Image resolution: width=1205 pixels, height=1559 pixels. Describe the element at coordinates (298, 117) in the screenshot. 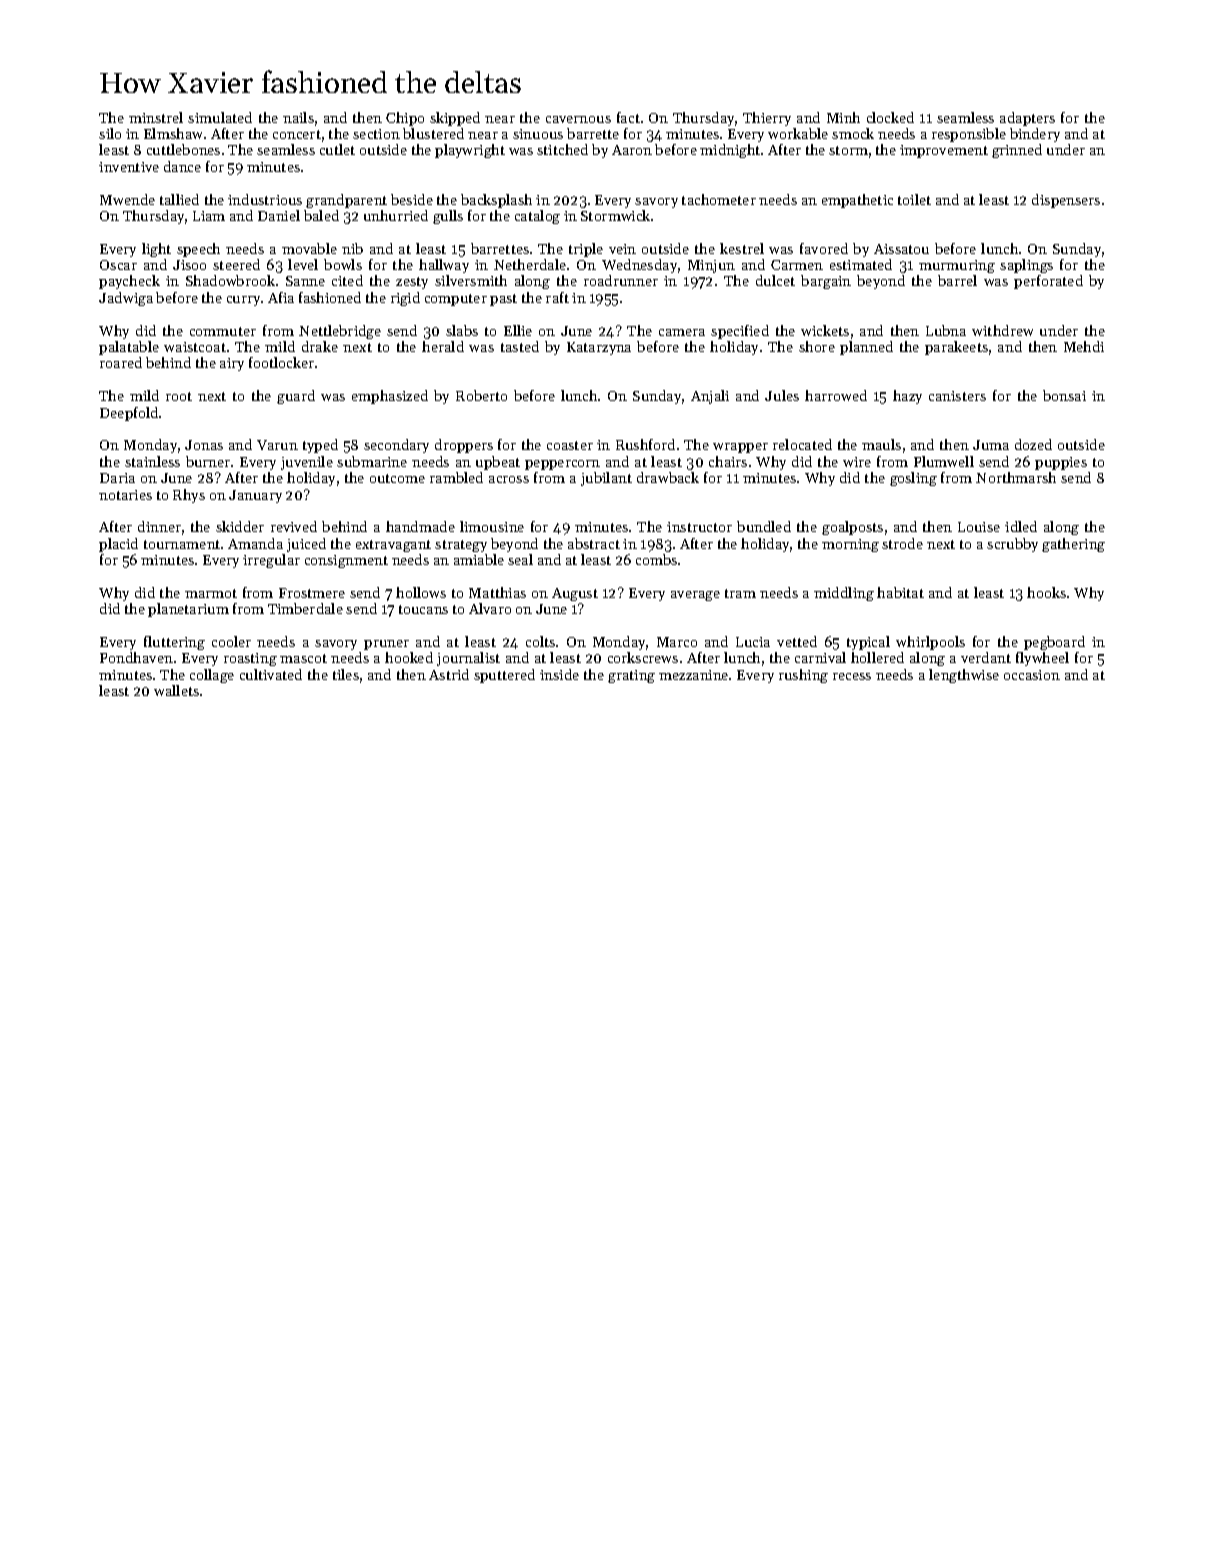

I see `nails` at that location.
